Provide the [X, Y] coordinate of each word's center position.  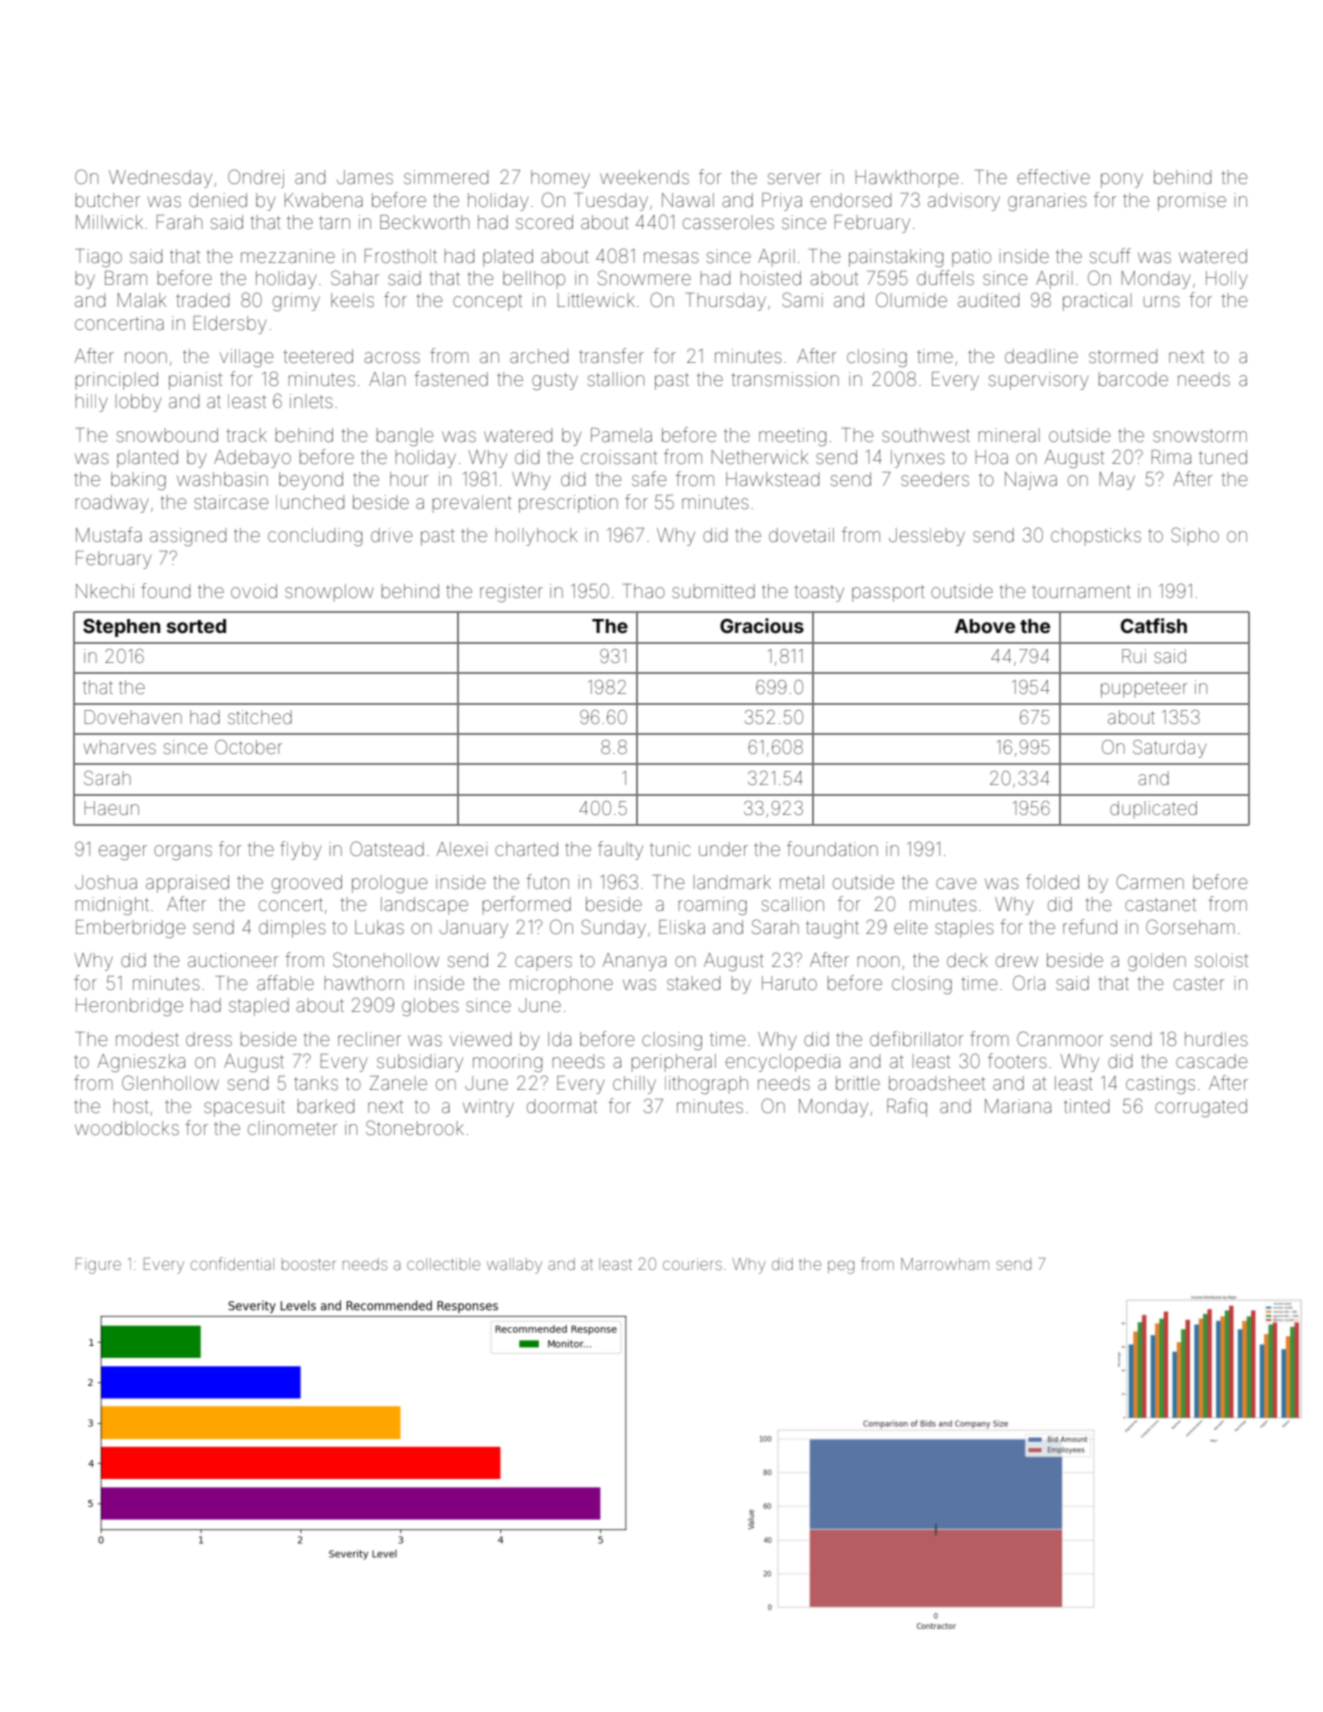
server [794, 178]
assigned [188, 537]
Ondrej [256, 178]
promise [1192, 202]
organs [183, 852]
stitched [260, 717]
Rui [1134, 656]
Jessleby [927, 537]
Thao [644, 591]
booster [309, 1264]
